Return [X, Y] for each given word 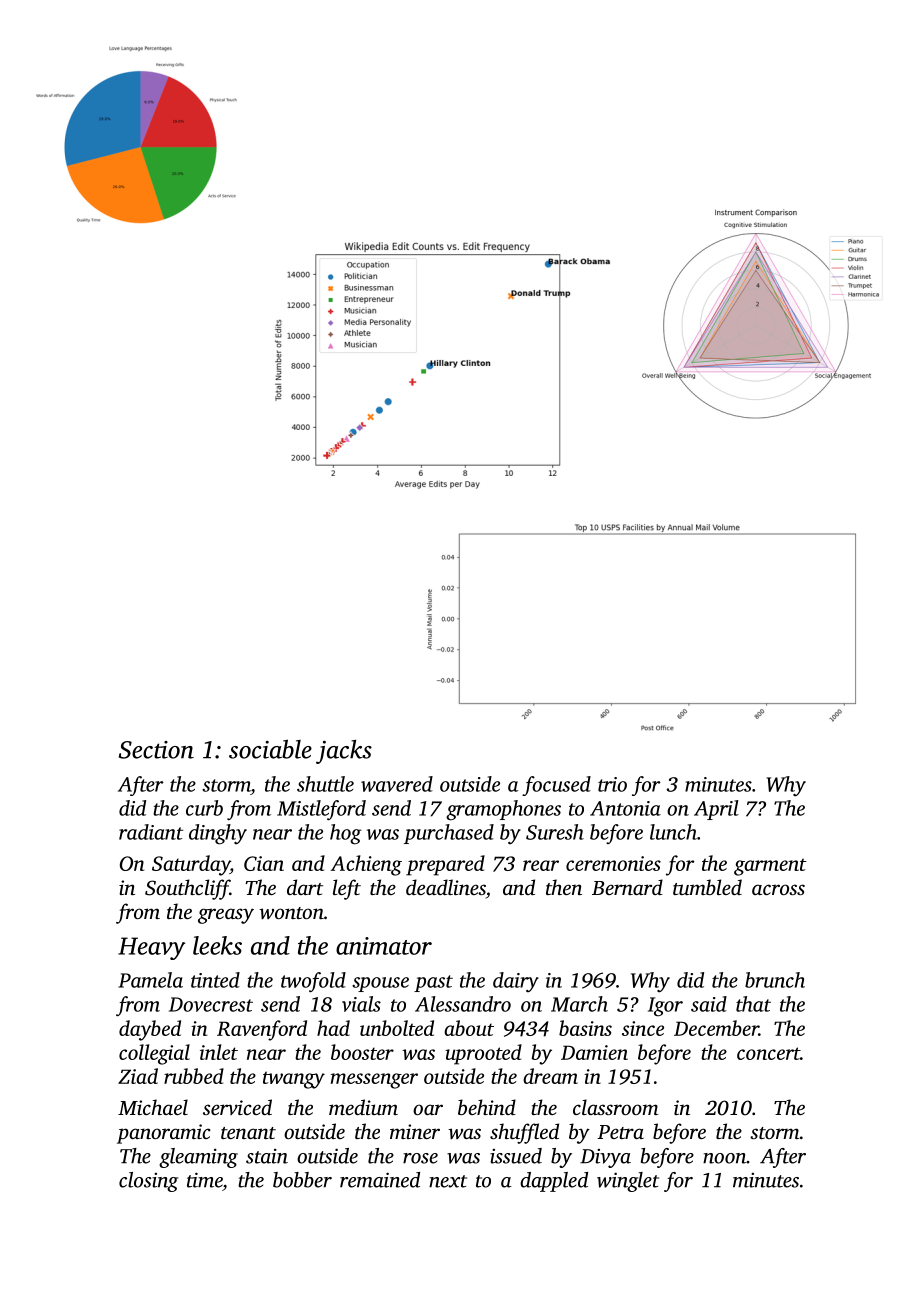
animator [384, 946]
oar [428, 1109]
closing [148, 1182]
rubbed [194, 1076]
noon [724, 1158]
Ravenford [262, 1030]
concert [768, 1053]
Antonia [625, 808]
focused [556, 786]
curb [204, 808]
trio [612, 784]
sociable [270, 749]
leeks [217, 945]
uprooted [483, 1054]
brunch [775, 980]
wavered [397, 784]
